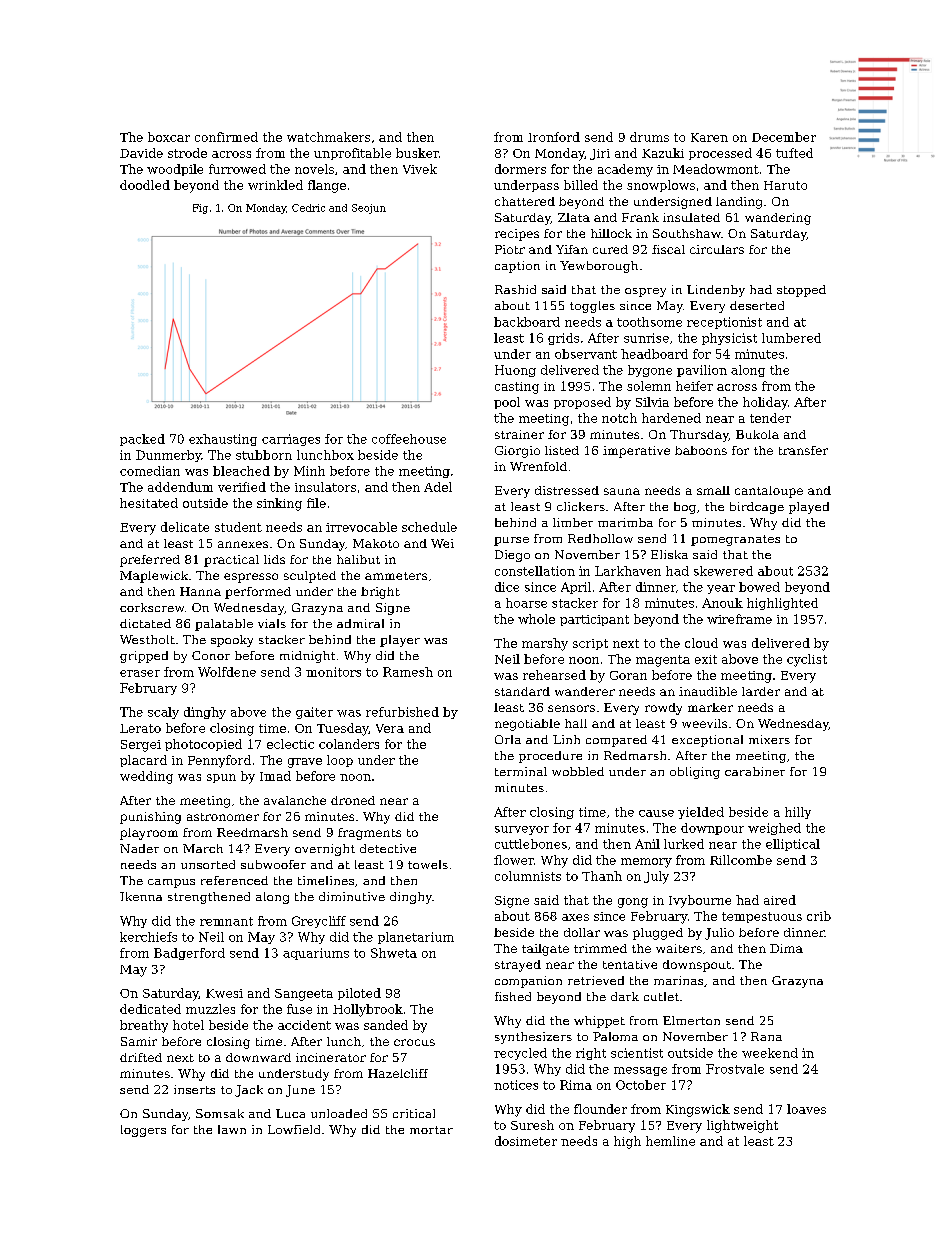  I want to click on playroom, so click(149, 834).
